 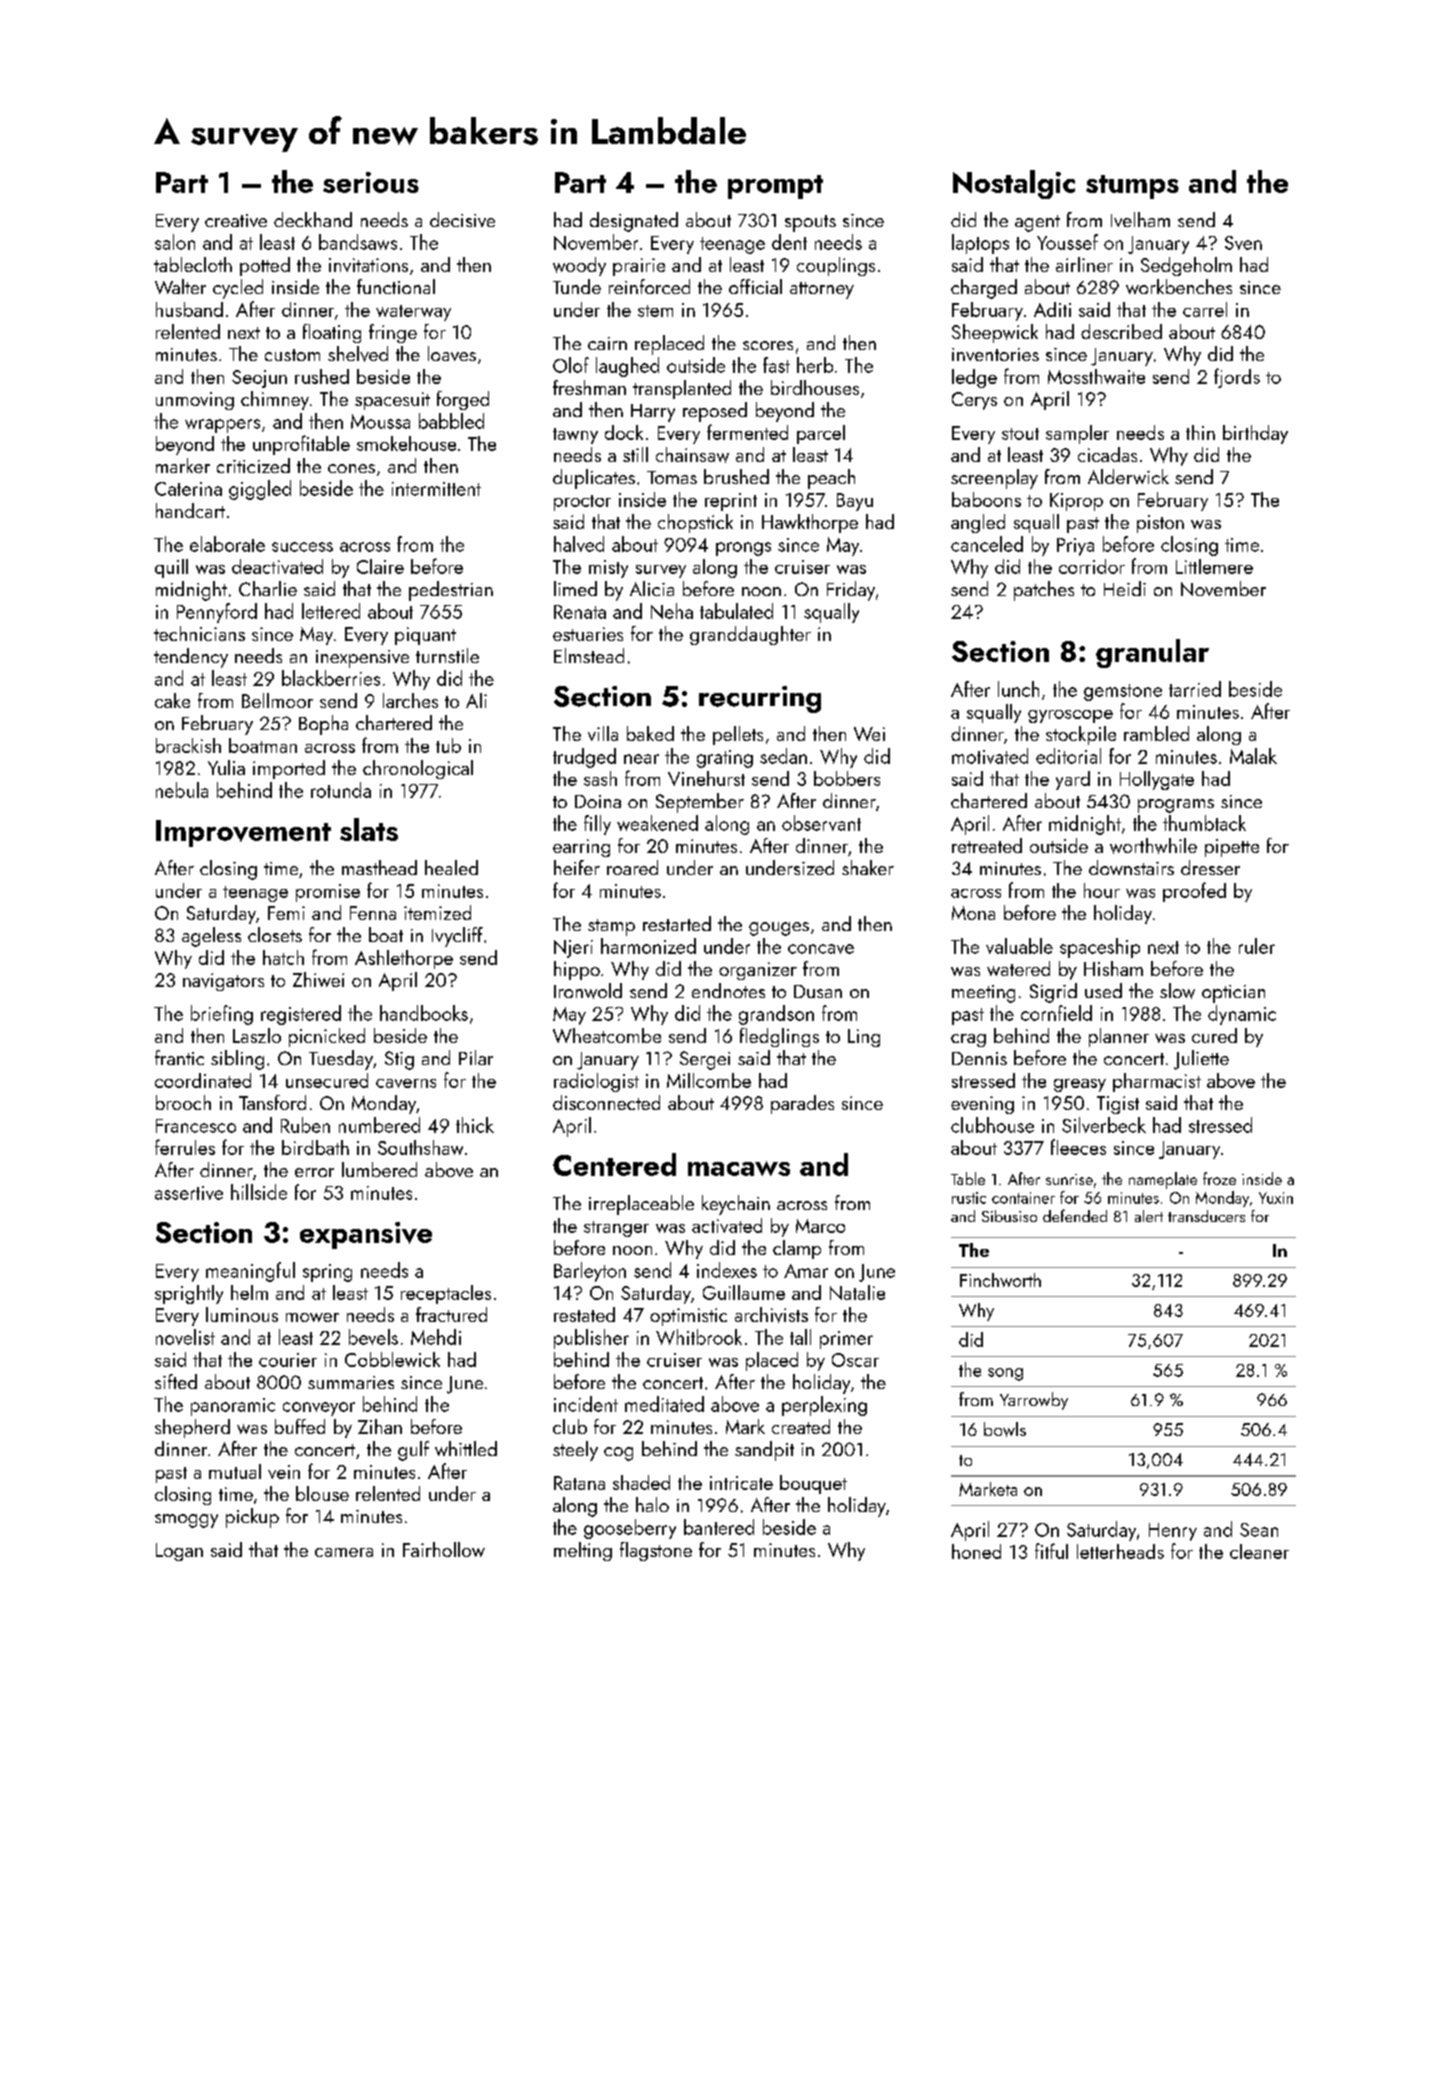 I want to click on prompt, so click(x=775, y=187).
